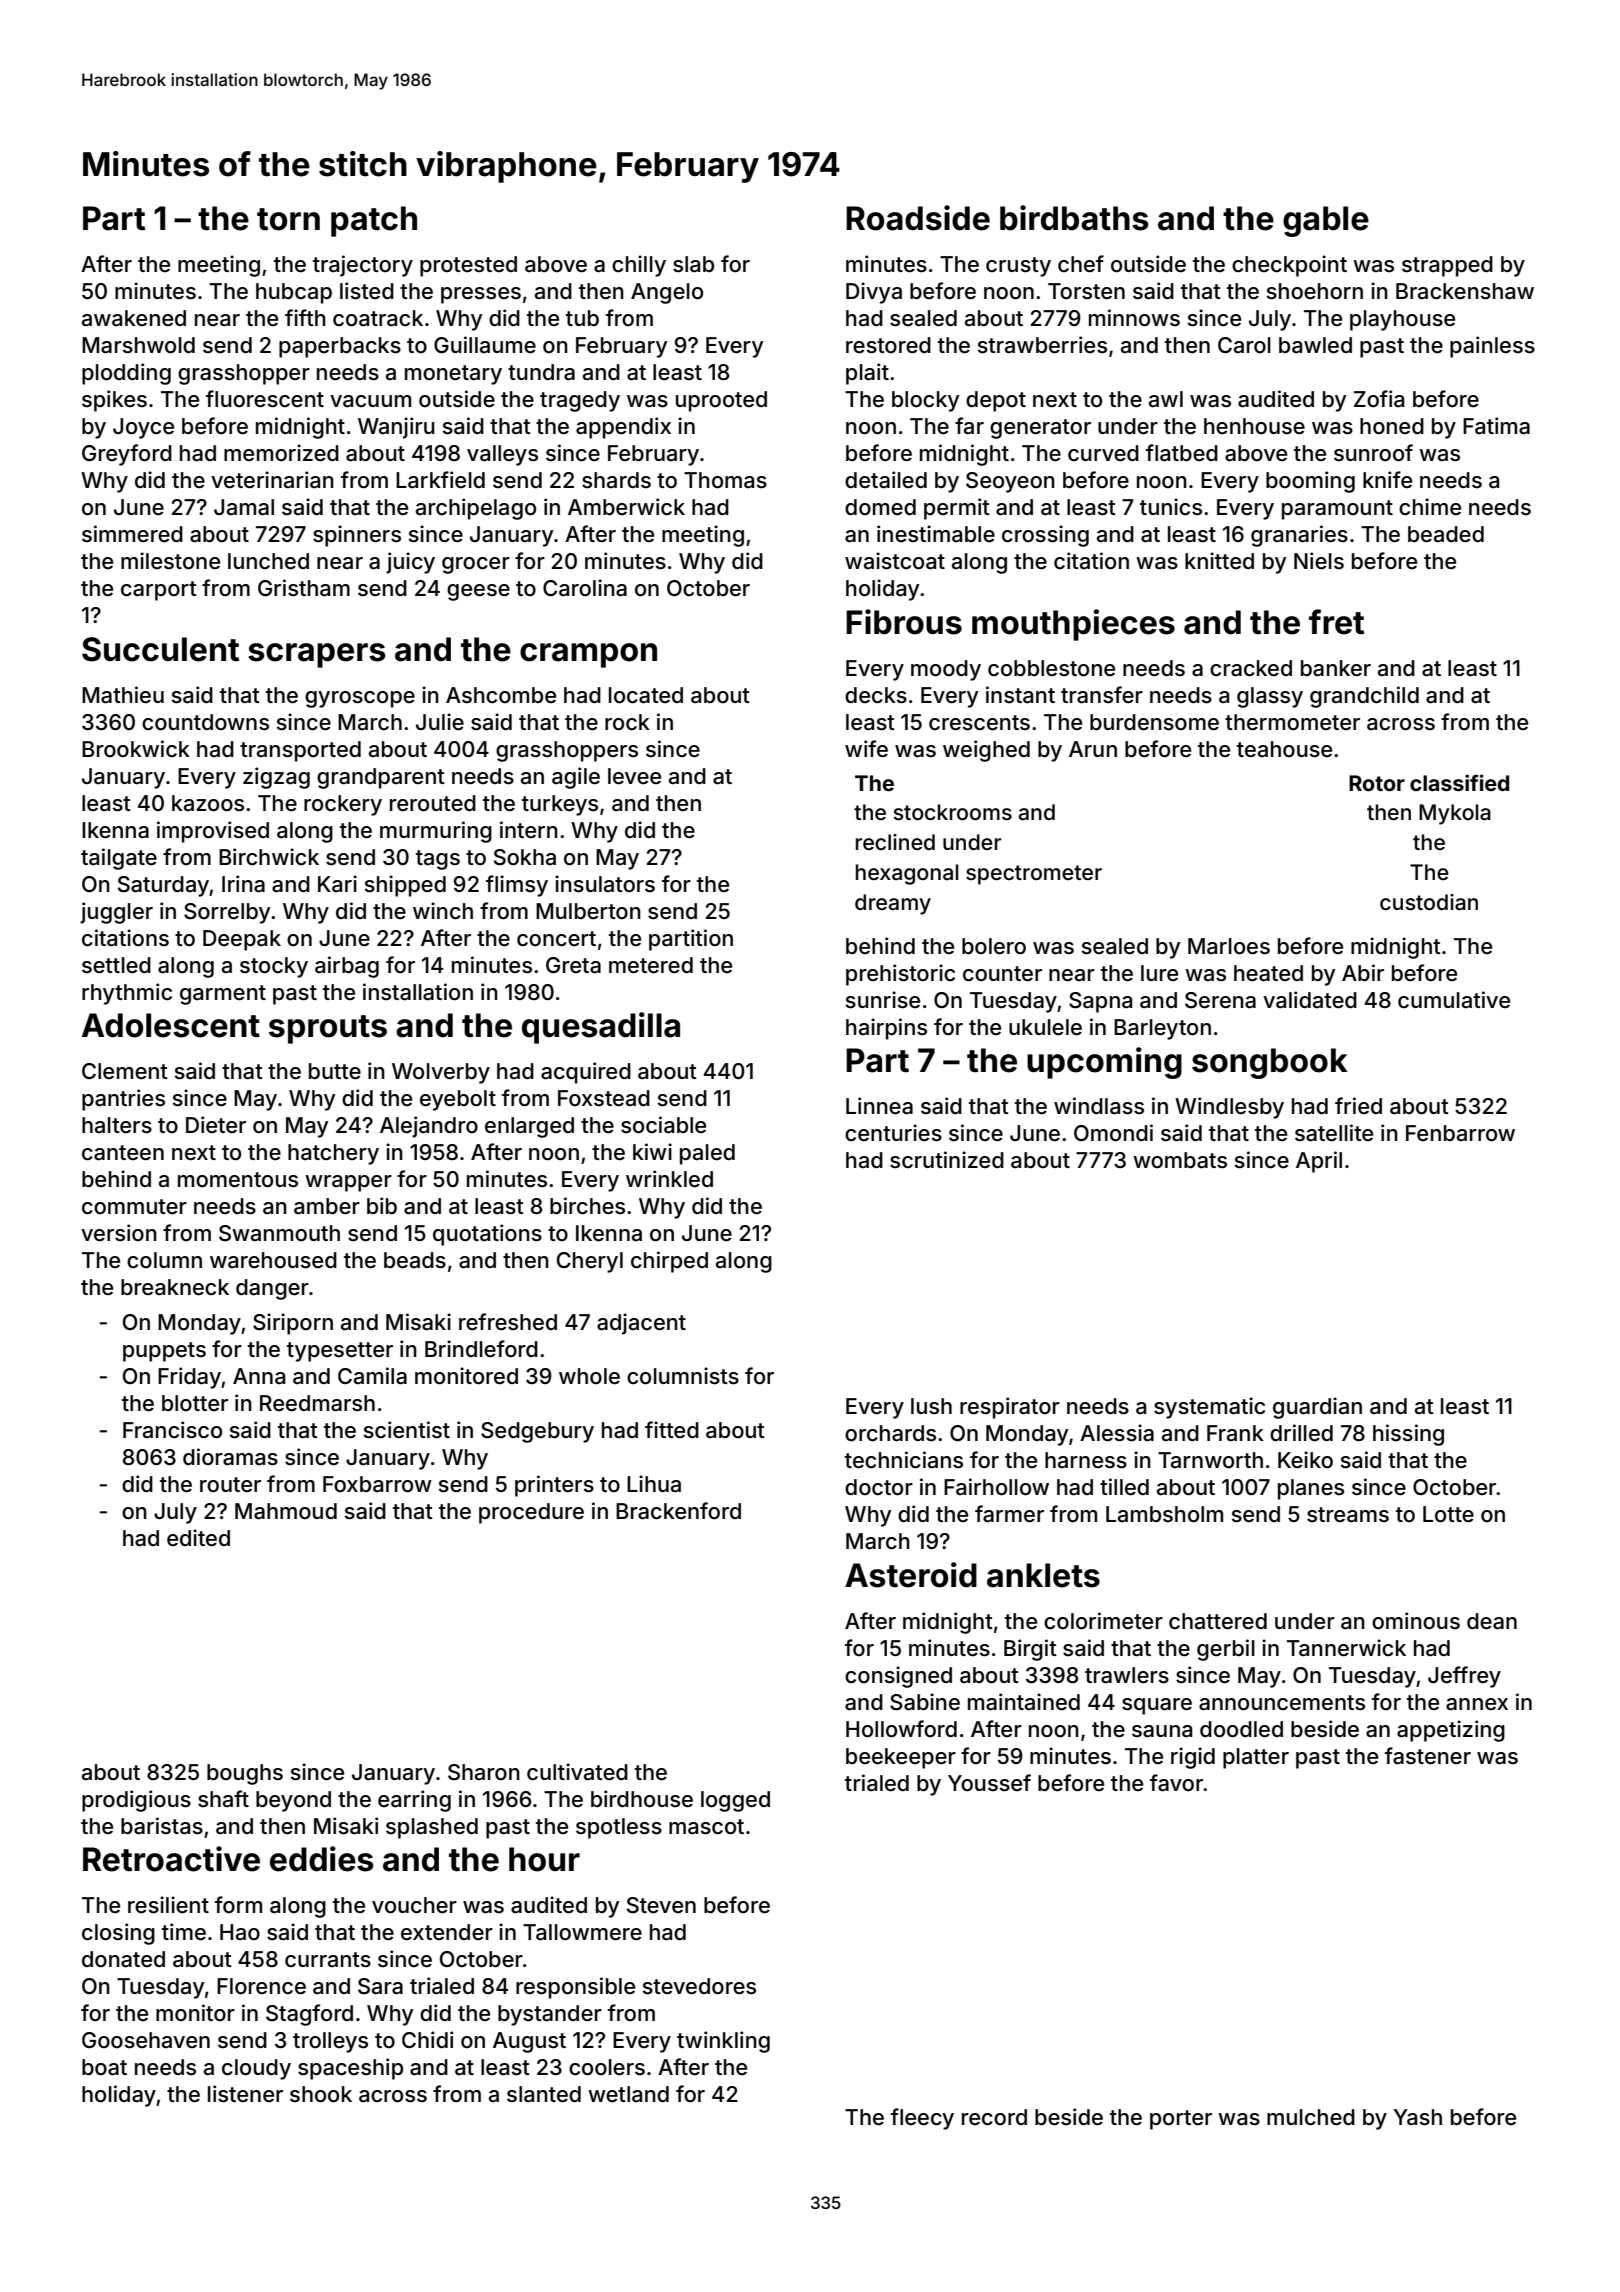  I want to click on Barleyton, so click(1162, 1029).
